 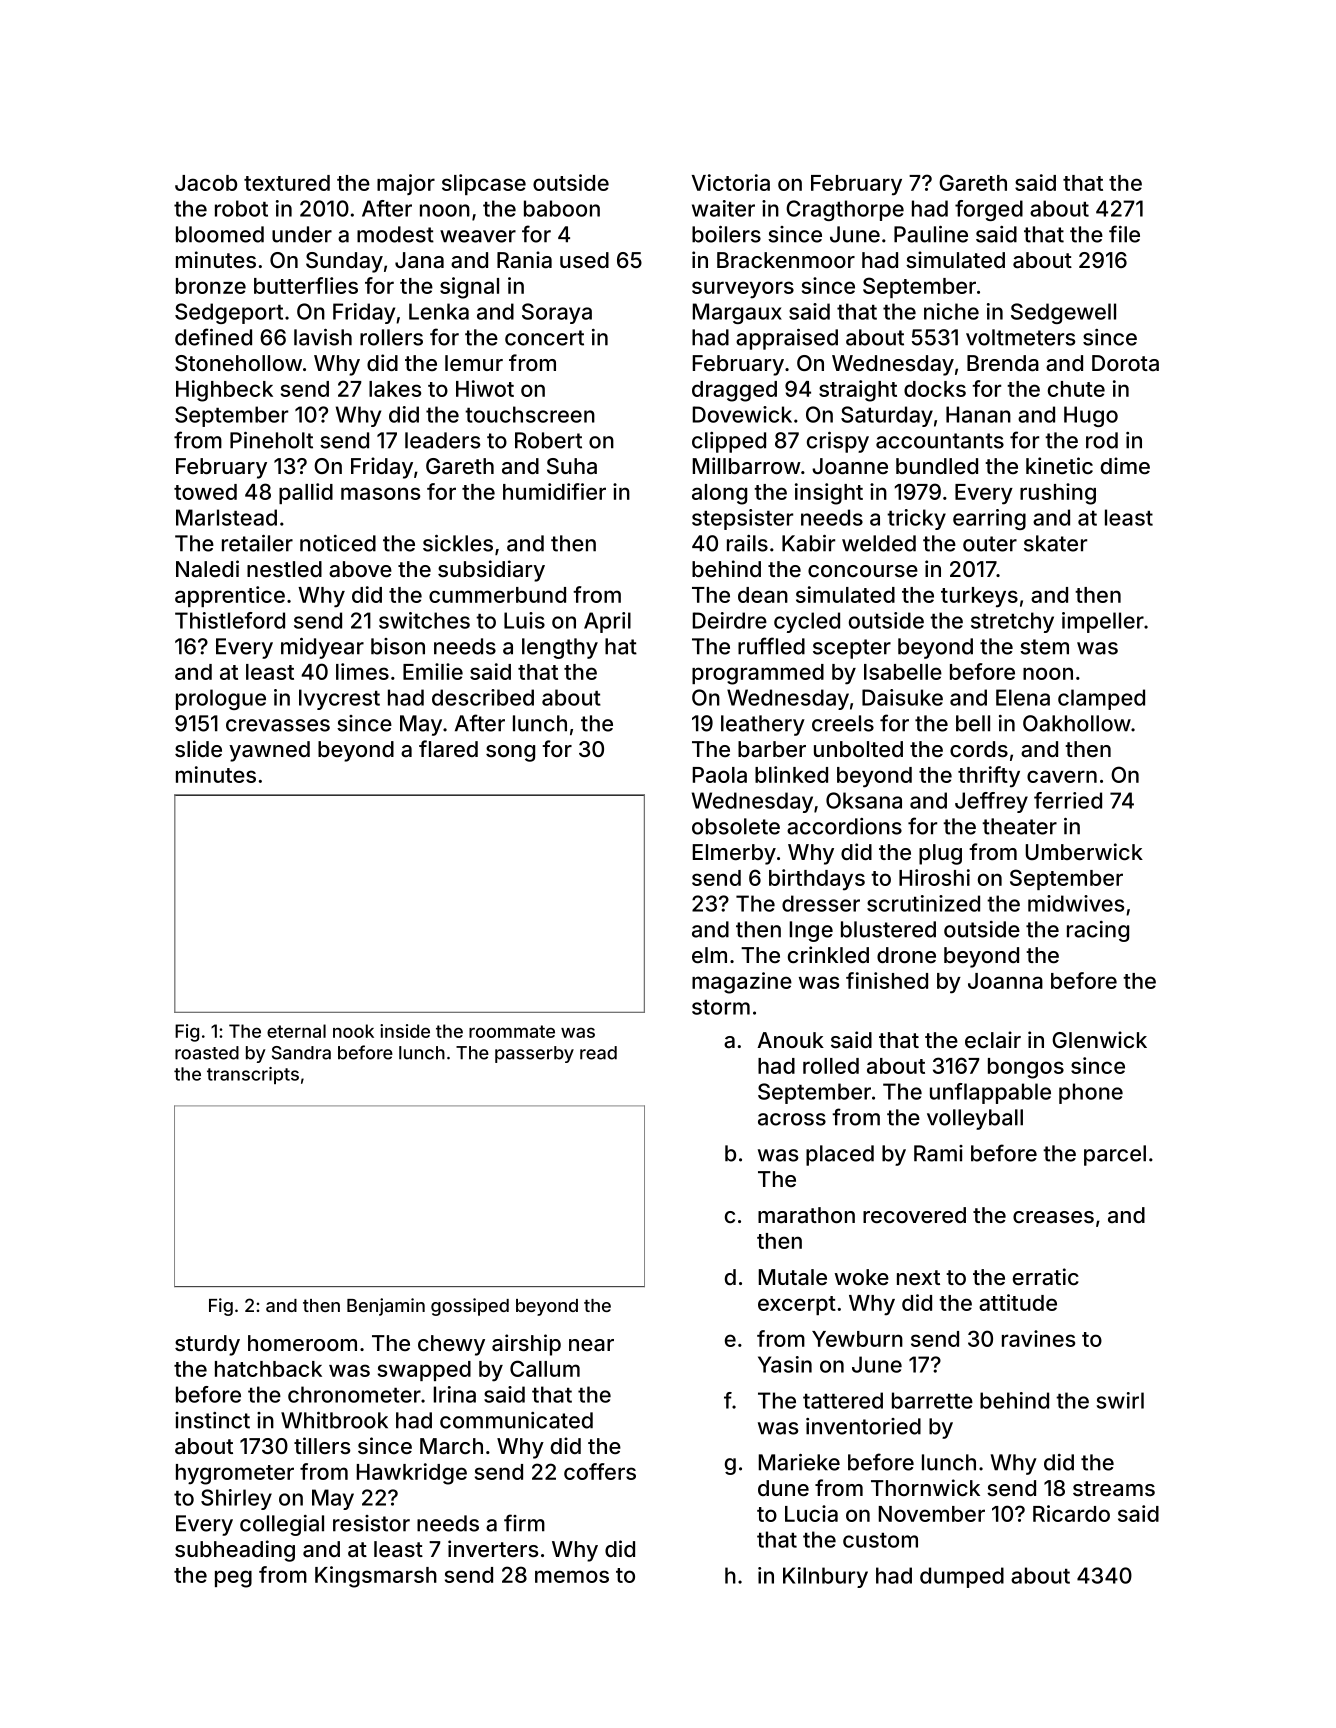 What do you see at coordinates (257, 543) in the screenshot?
I see `retailer` at bounding box center [257, 543].
